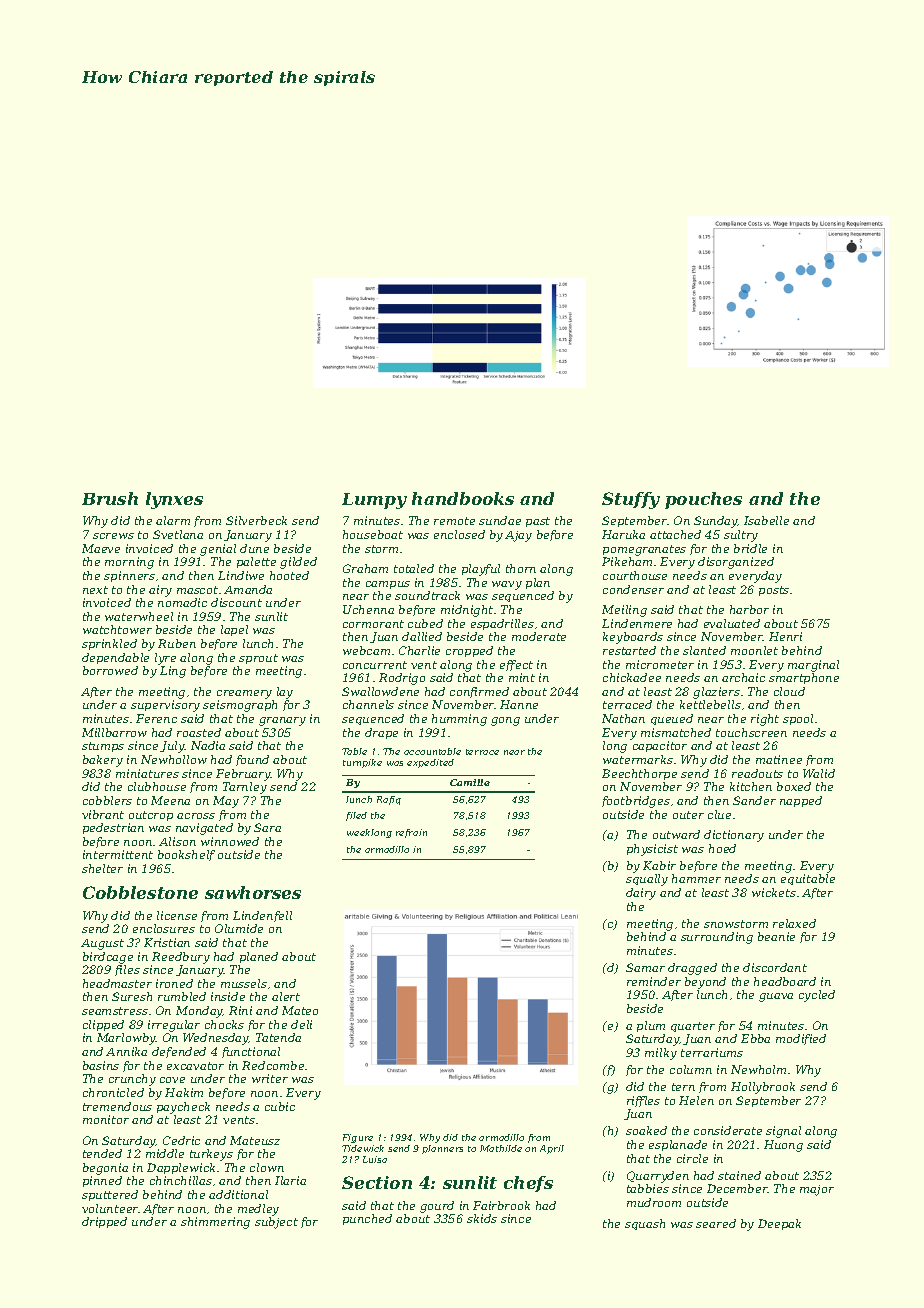 The image size is (924, 1308). Describe the element at coordinates (482, 1218) in the screenshot. I see `skids` at that location.
